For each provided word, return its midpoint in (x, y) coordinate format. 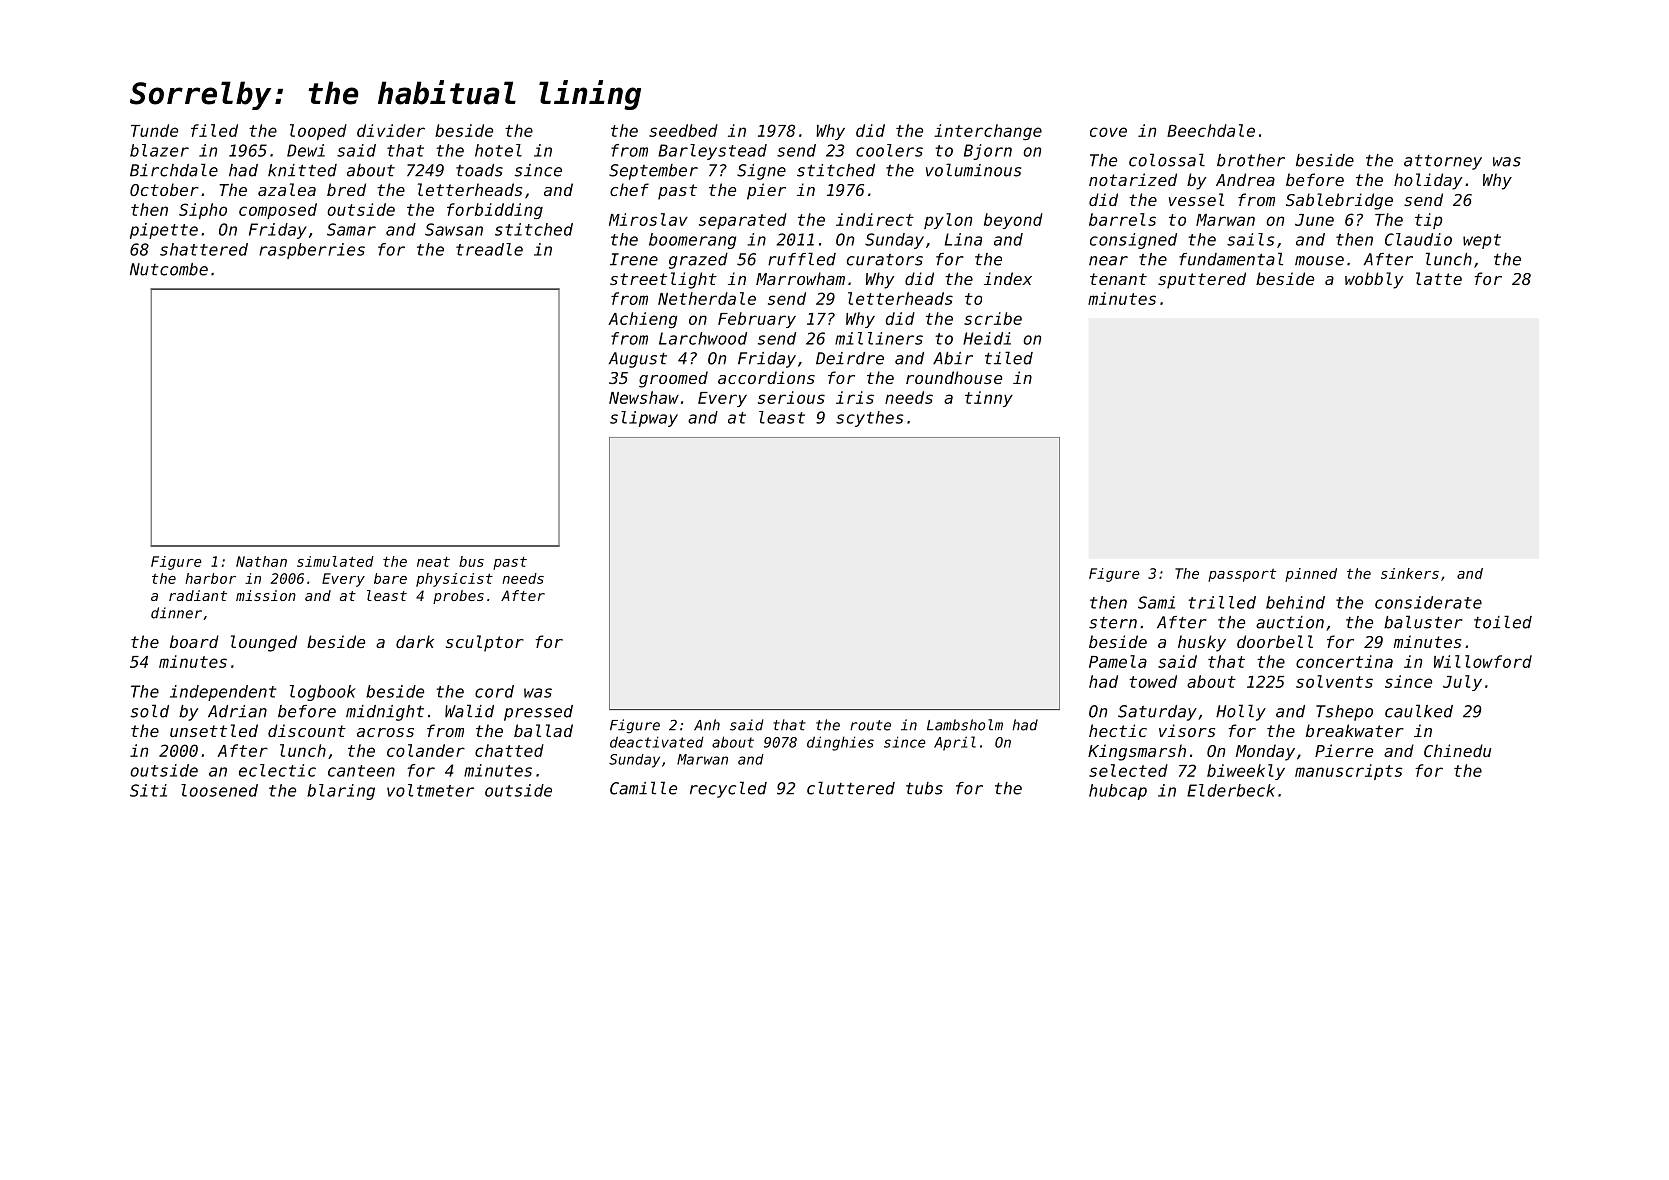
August (638, 360)
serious (791, 397)
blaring (341, 792)
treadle (489, 249)
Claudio (1418, 239)
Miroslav (648, 219)
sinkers (1410, 573)
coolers (889, 150)
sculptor (485, 643)
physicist (454, 580)
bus (471, 561)
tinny (989, 399)
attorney (1443, 162)
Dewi (306, 150)
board (194, 641)
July (1462, 683)
